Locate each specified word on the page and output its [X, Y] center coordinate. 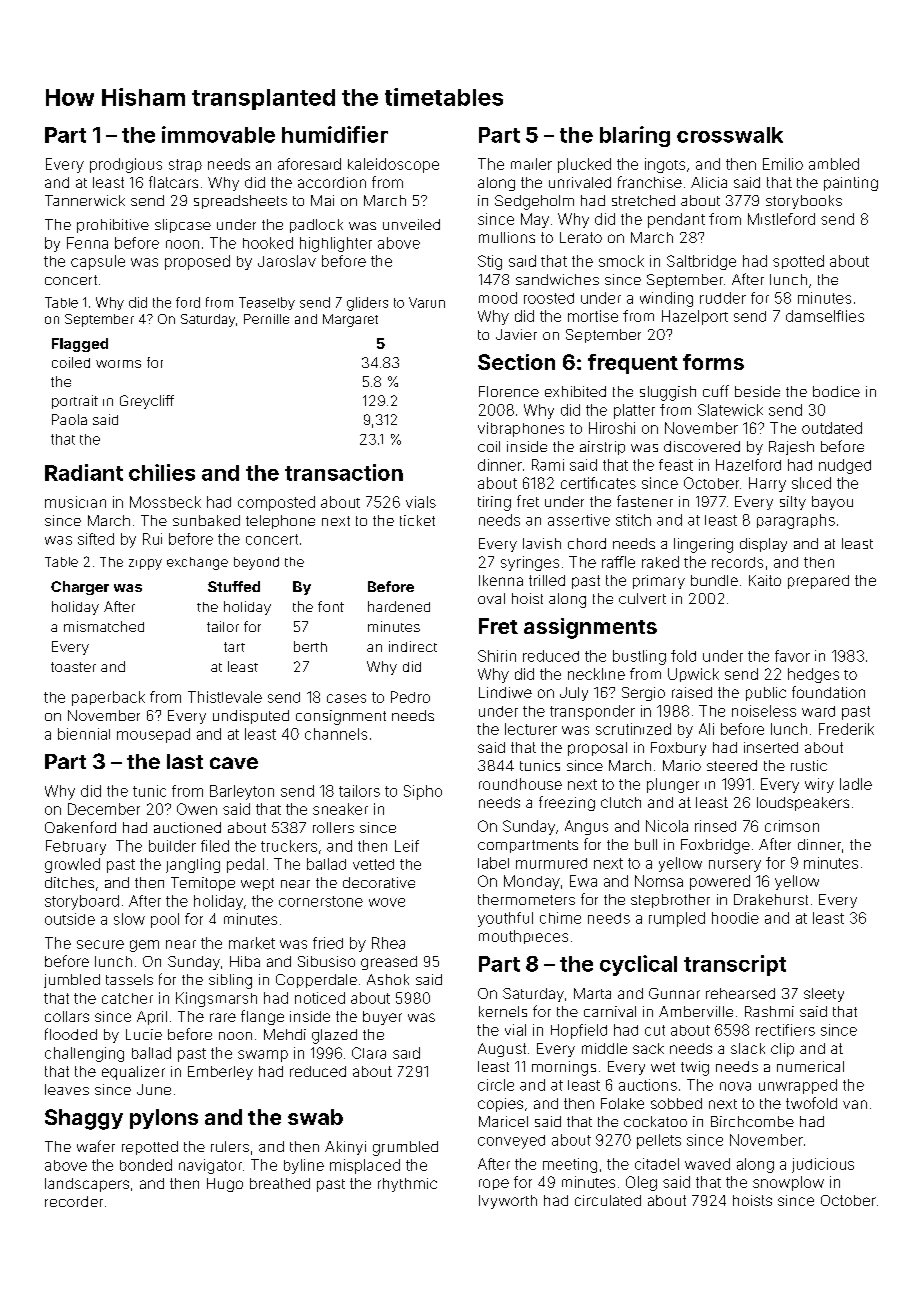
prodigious [126, 165]
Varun [427, 302]
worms [118, 364]
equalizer [133, 1073]
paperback [108, 698]
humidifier [335, 134]
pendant [676, 220]
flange [262, 1017]
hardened [399, 606]
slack [748, 1048]
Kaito [765, 580]
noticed [320, 998]
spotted [798, 262]
